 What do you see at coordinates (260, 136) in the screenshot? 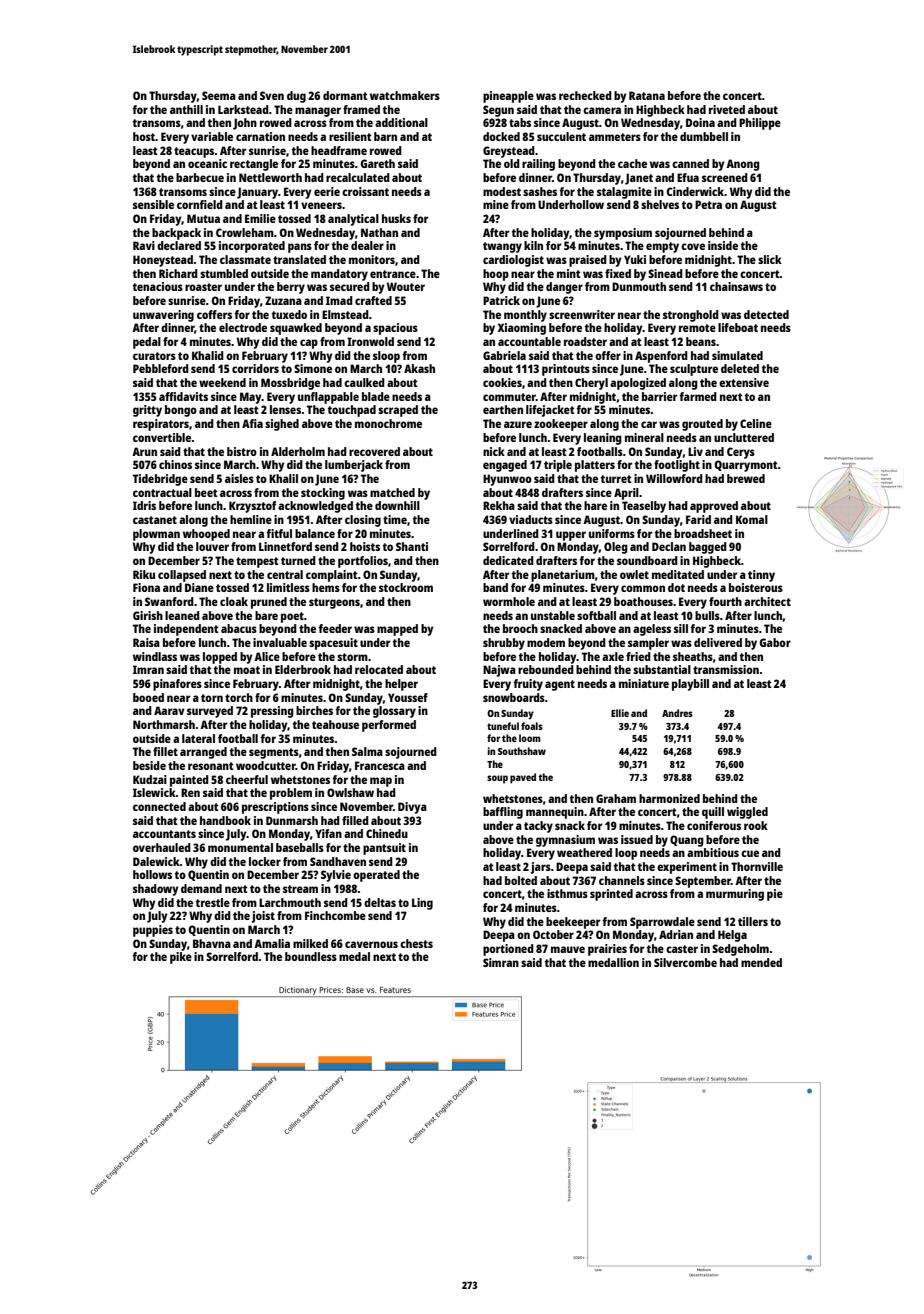
I see `carnation` at bounding box center [260, 136].
